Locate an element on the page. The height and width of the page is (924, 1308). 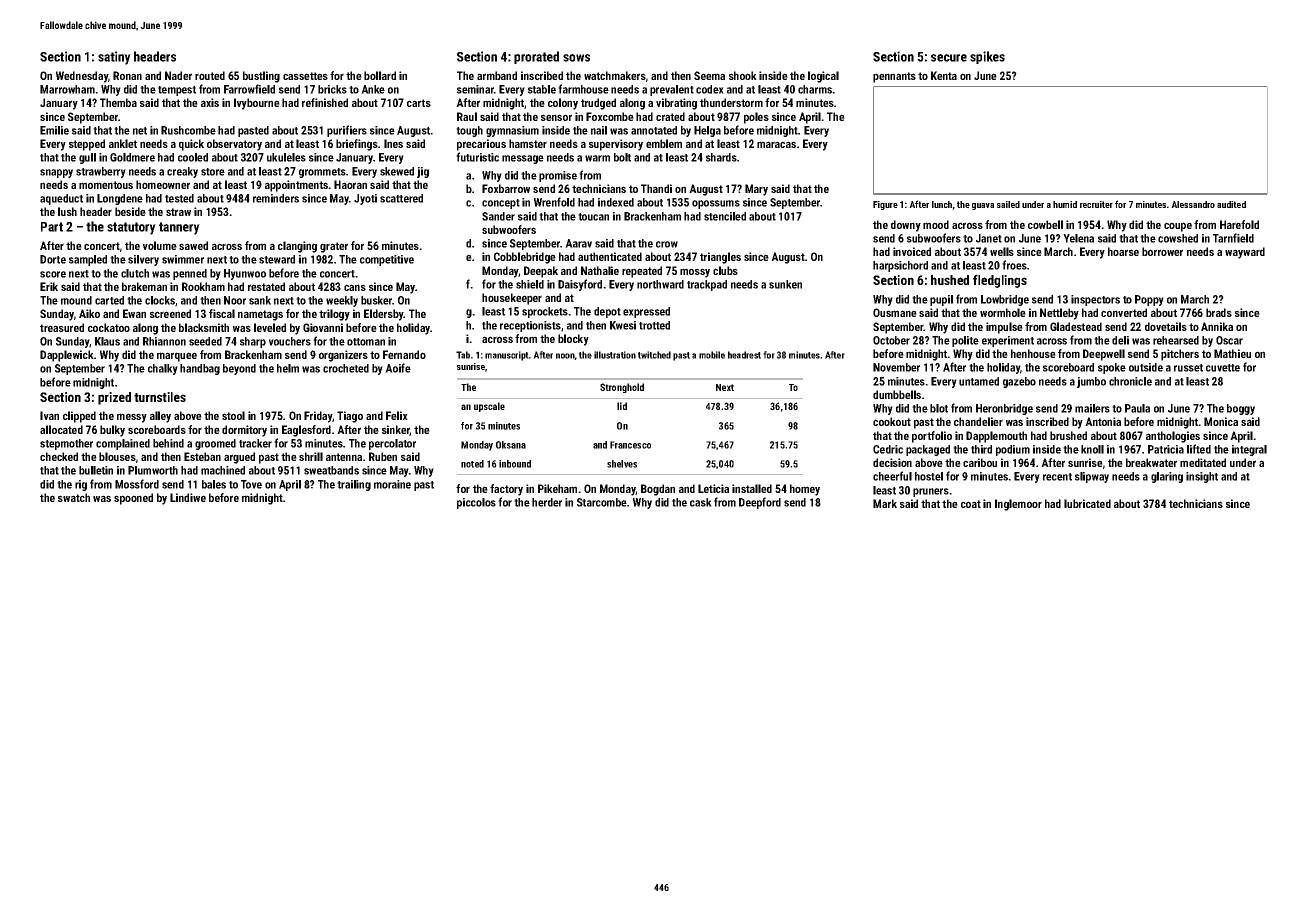
stable is located at coordinates (542, 89).
